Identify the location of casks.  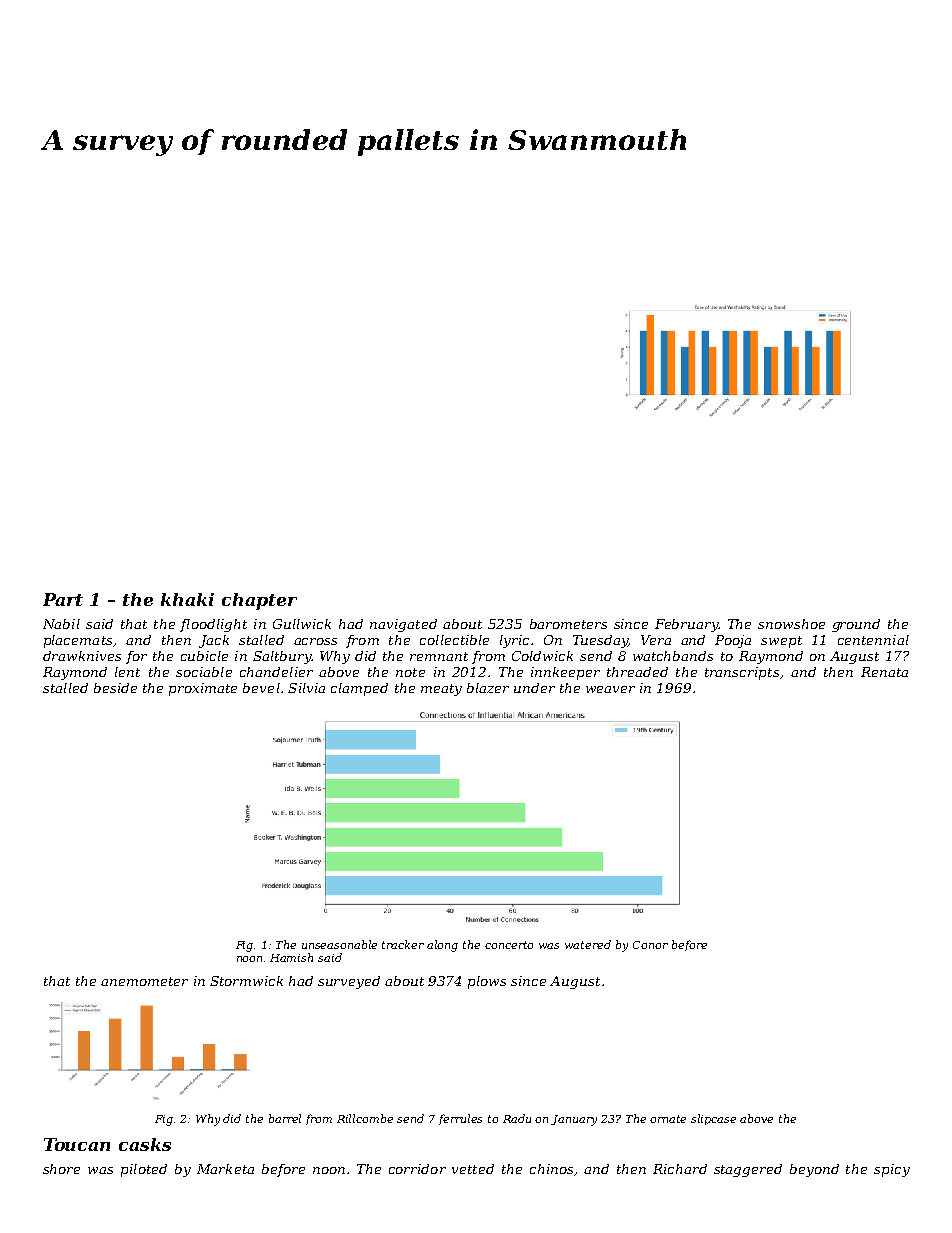
(145, 1144).
